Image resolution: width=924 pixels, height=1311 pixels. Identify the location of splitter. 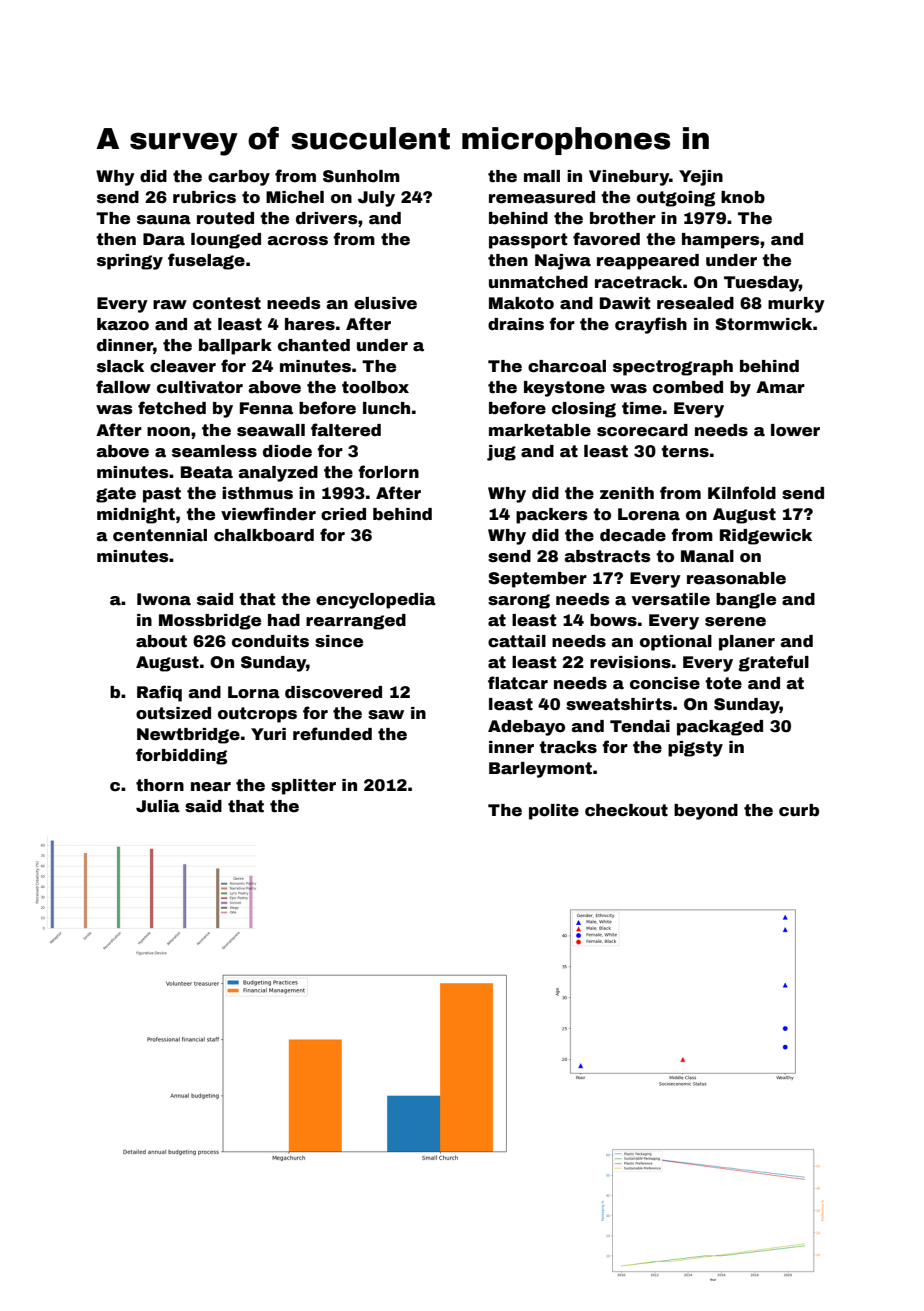
(303, 787).
